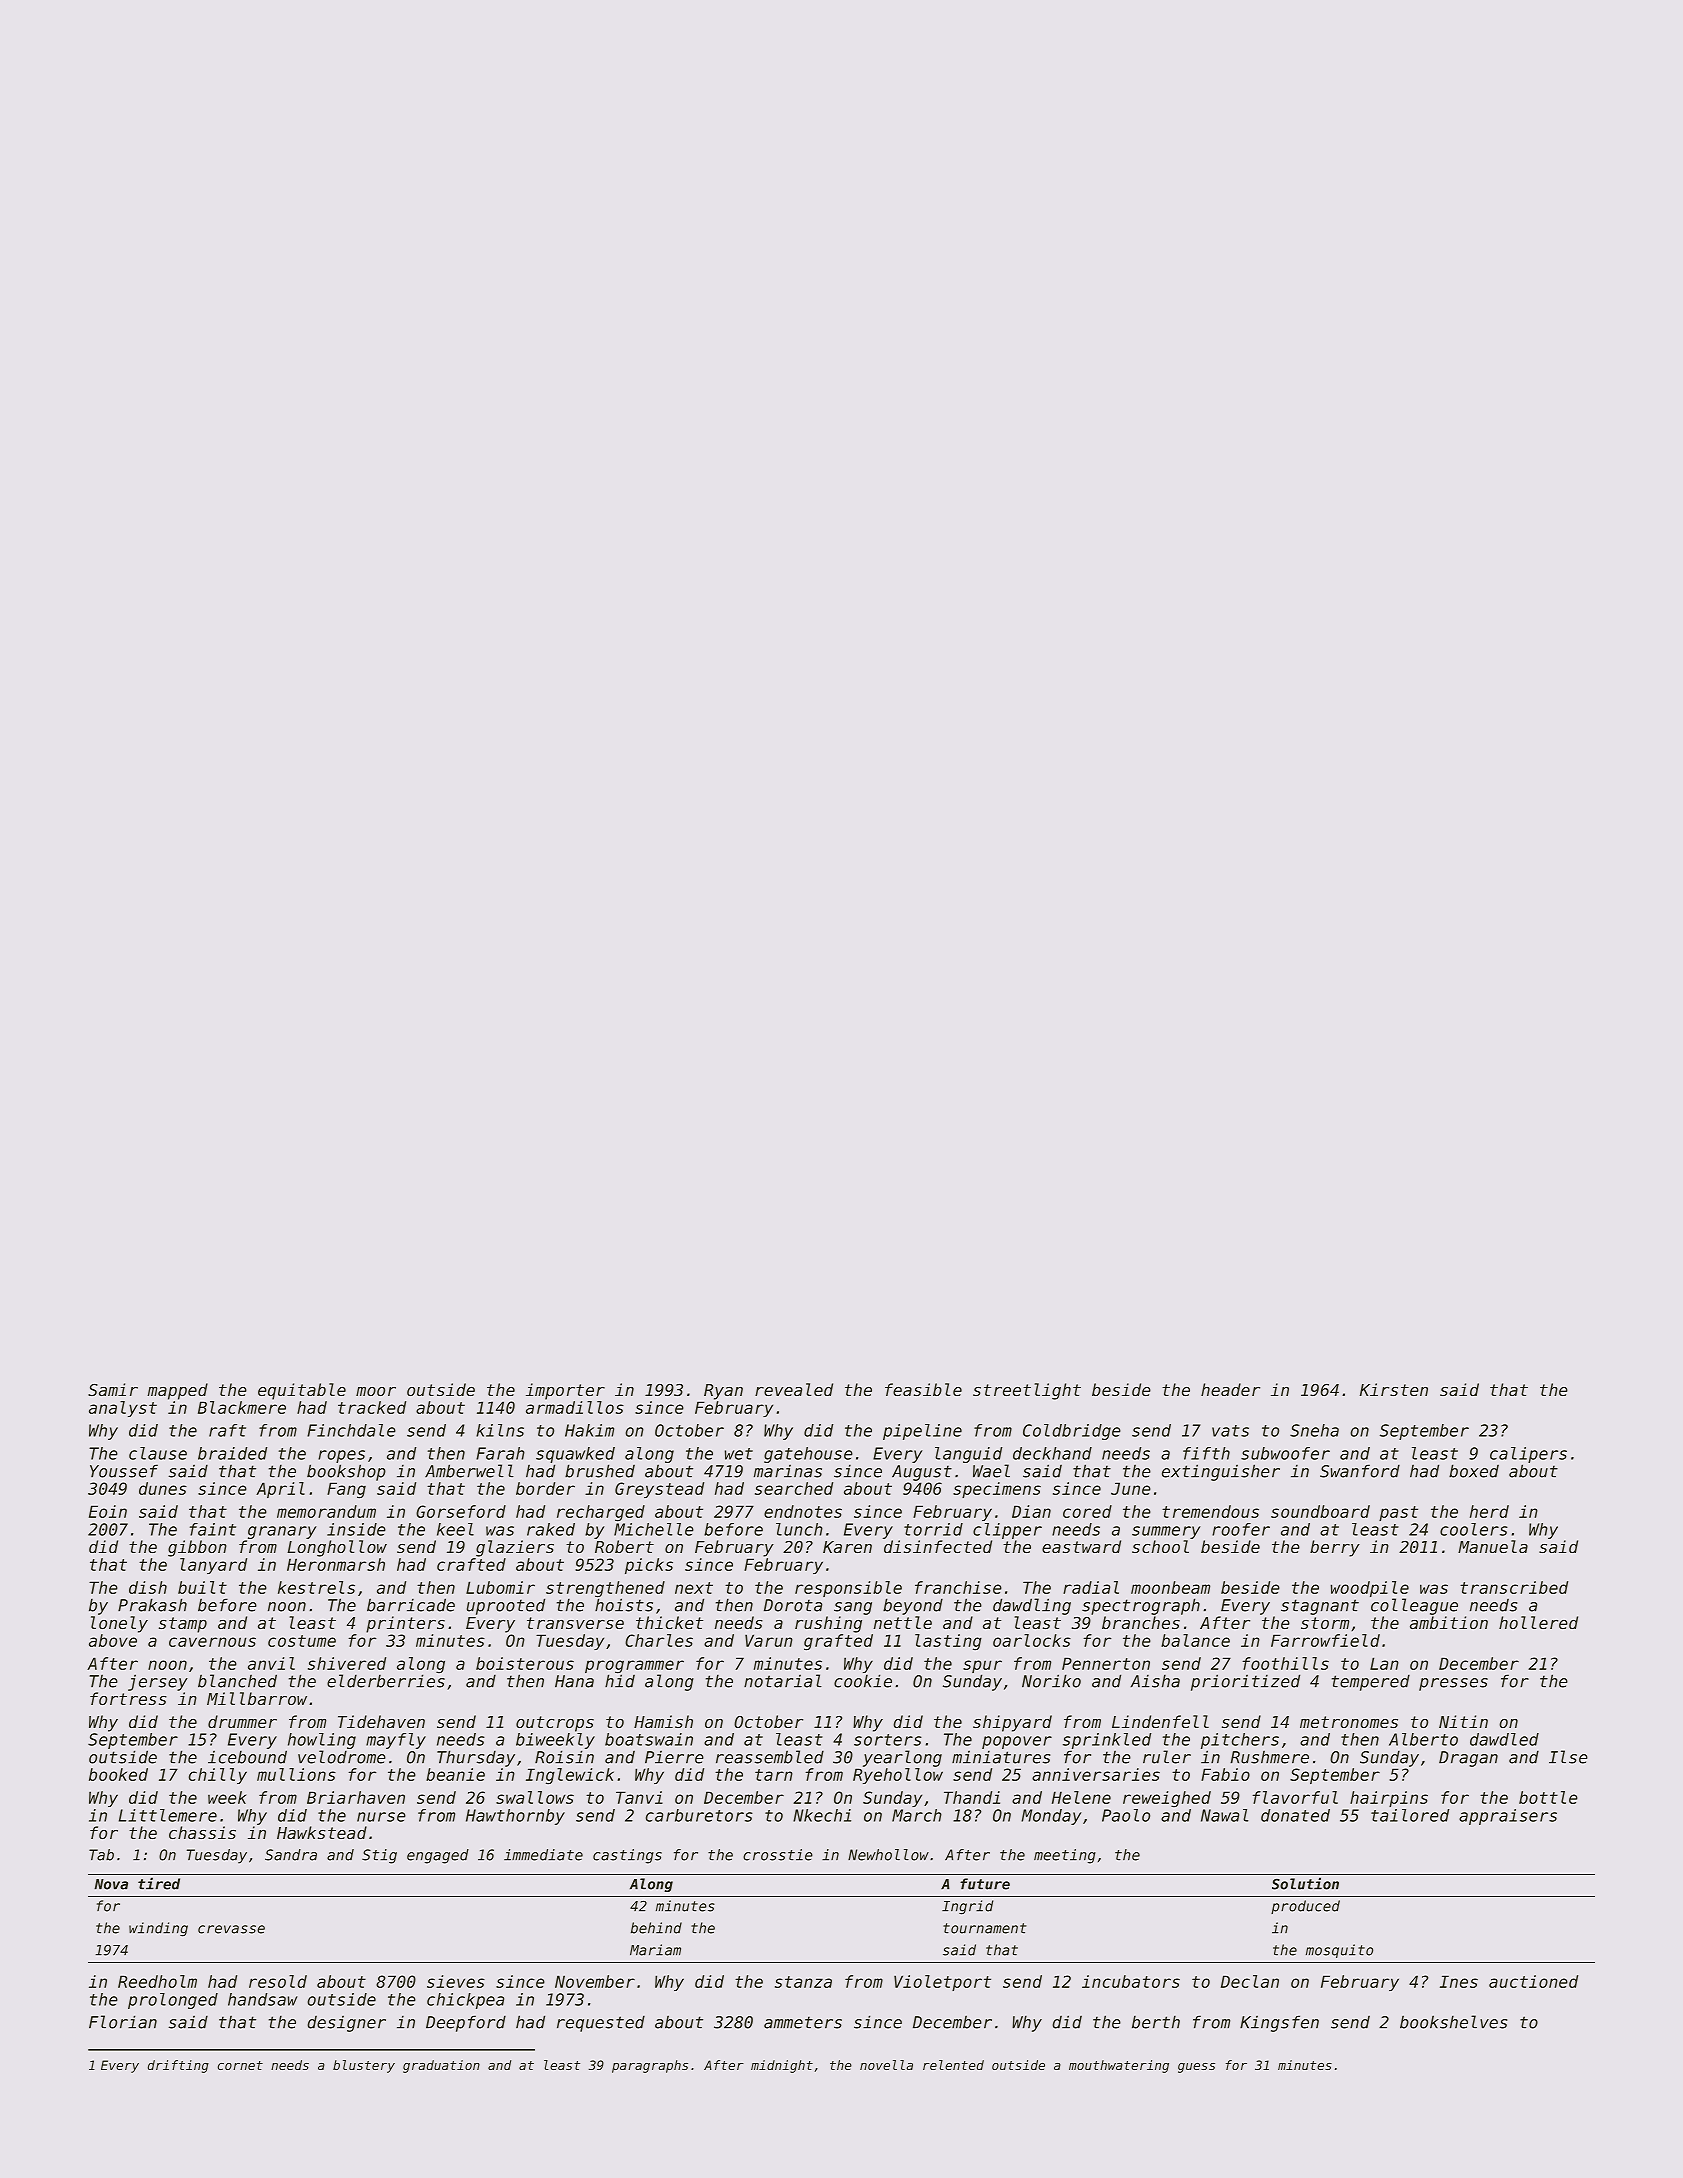 Image resolution: width=1683 pixels, height=2178 pixels. I want to click on Littlemere, so click(168, 1815).
